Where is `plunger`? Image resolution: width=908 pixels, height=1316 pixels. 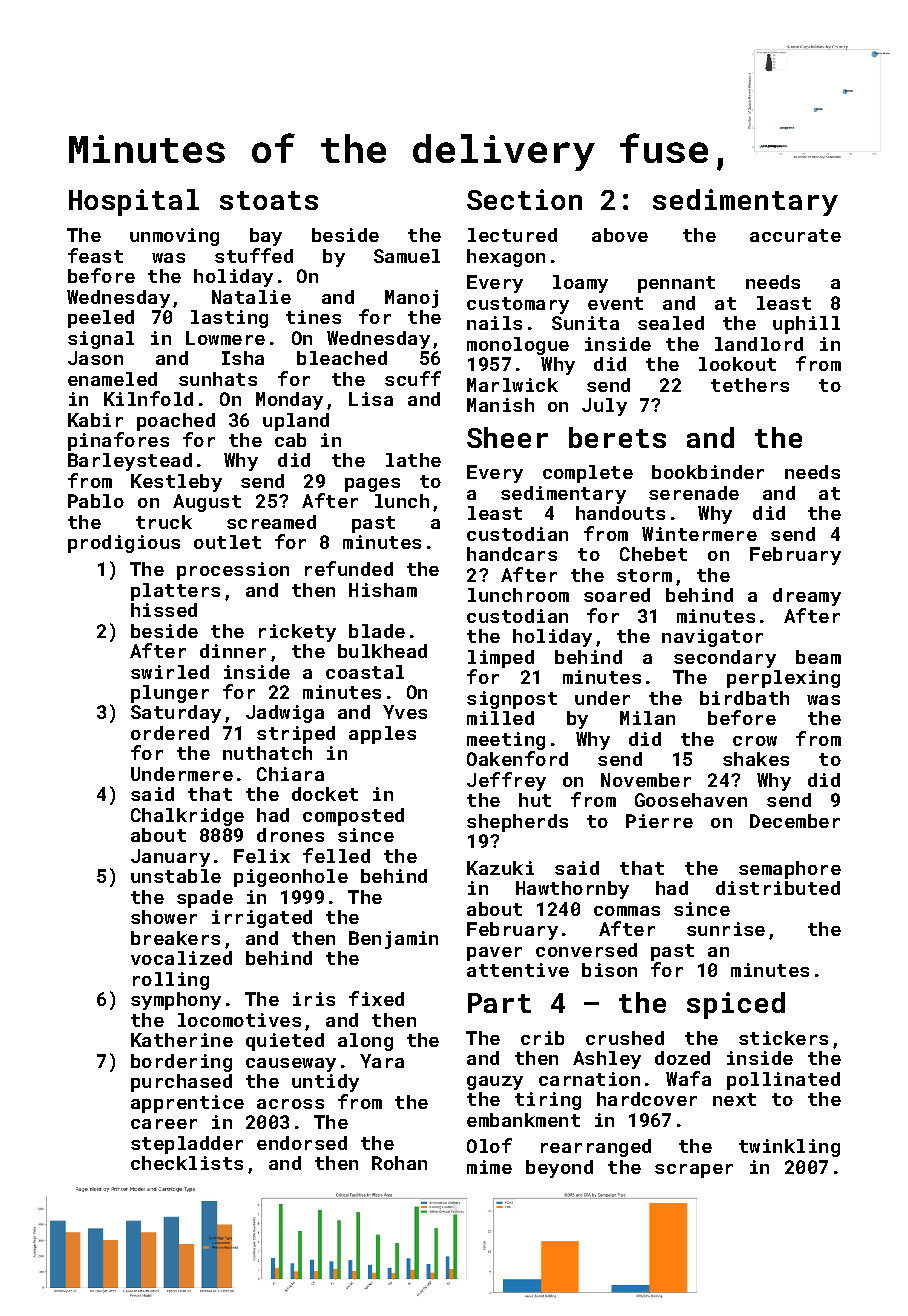
plunger is located at coordinates (170, 694).
